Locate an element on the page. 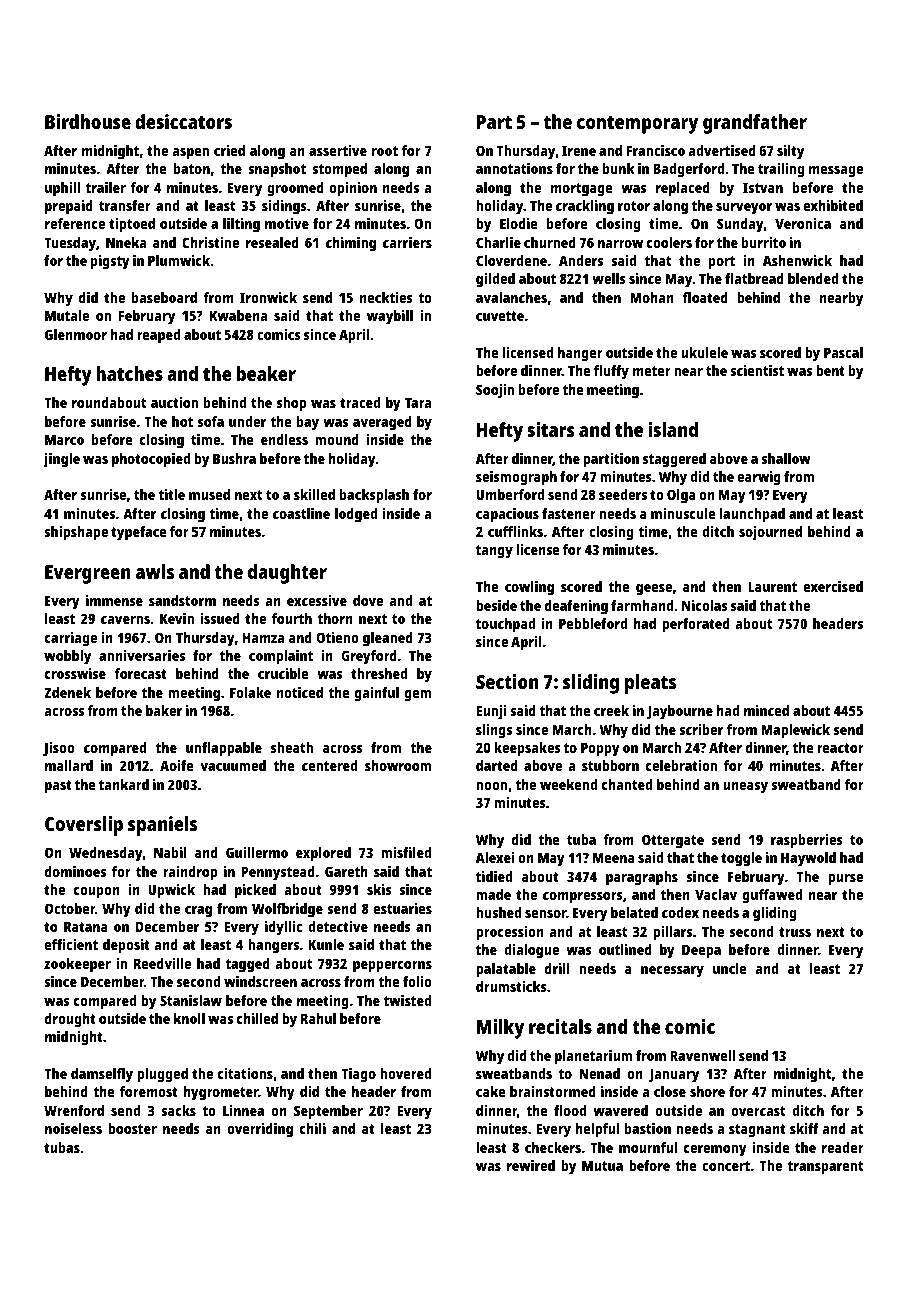 This image has width=908, height=1316. island is located at coordinates (673, 429).
